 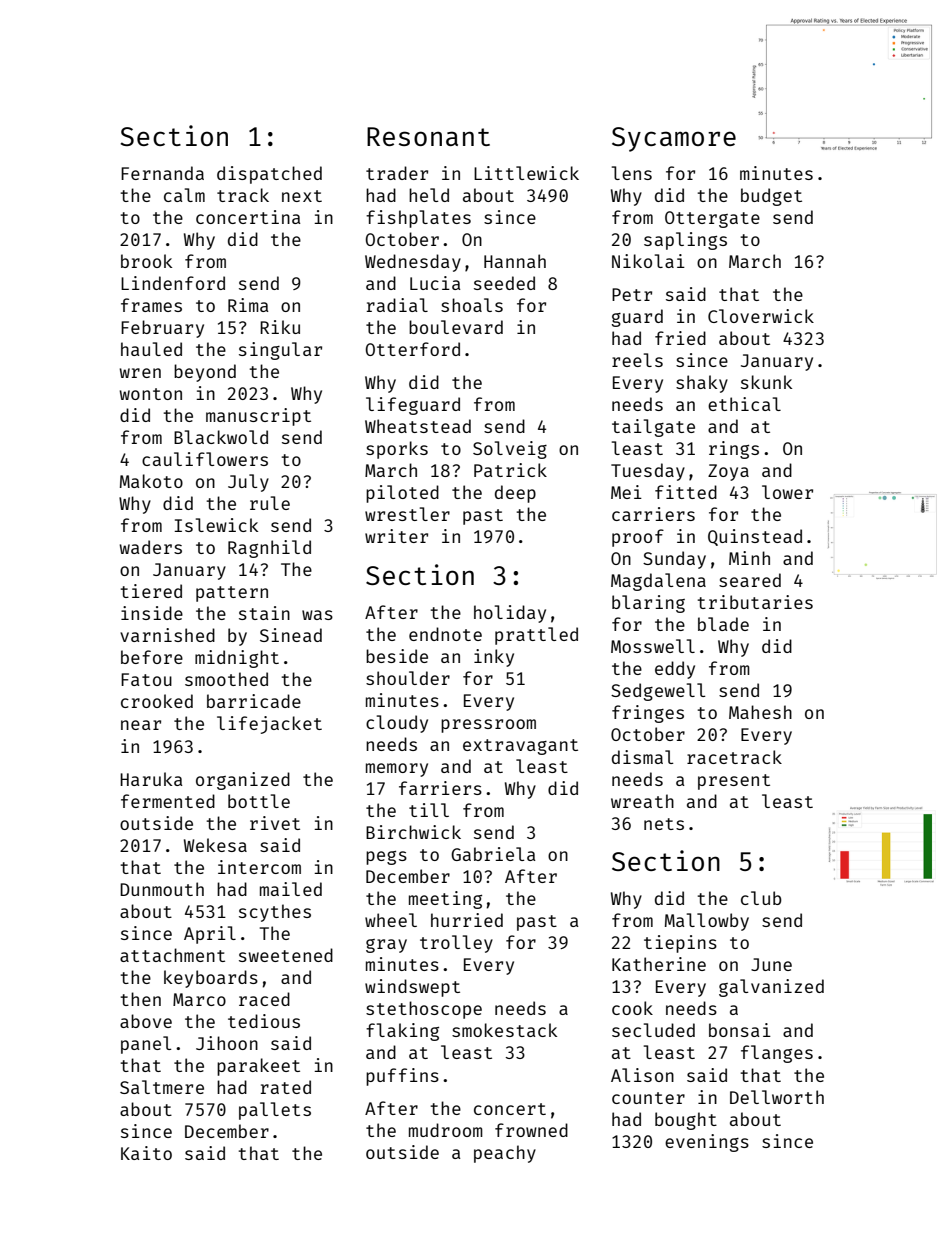 I want to click on beyond, so click(x=205, y=373).
